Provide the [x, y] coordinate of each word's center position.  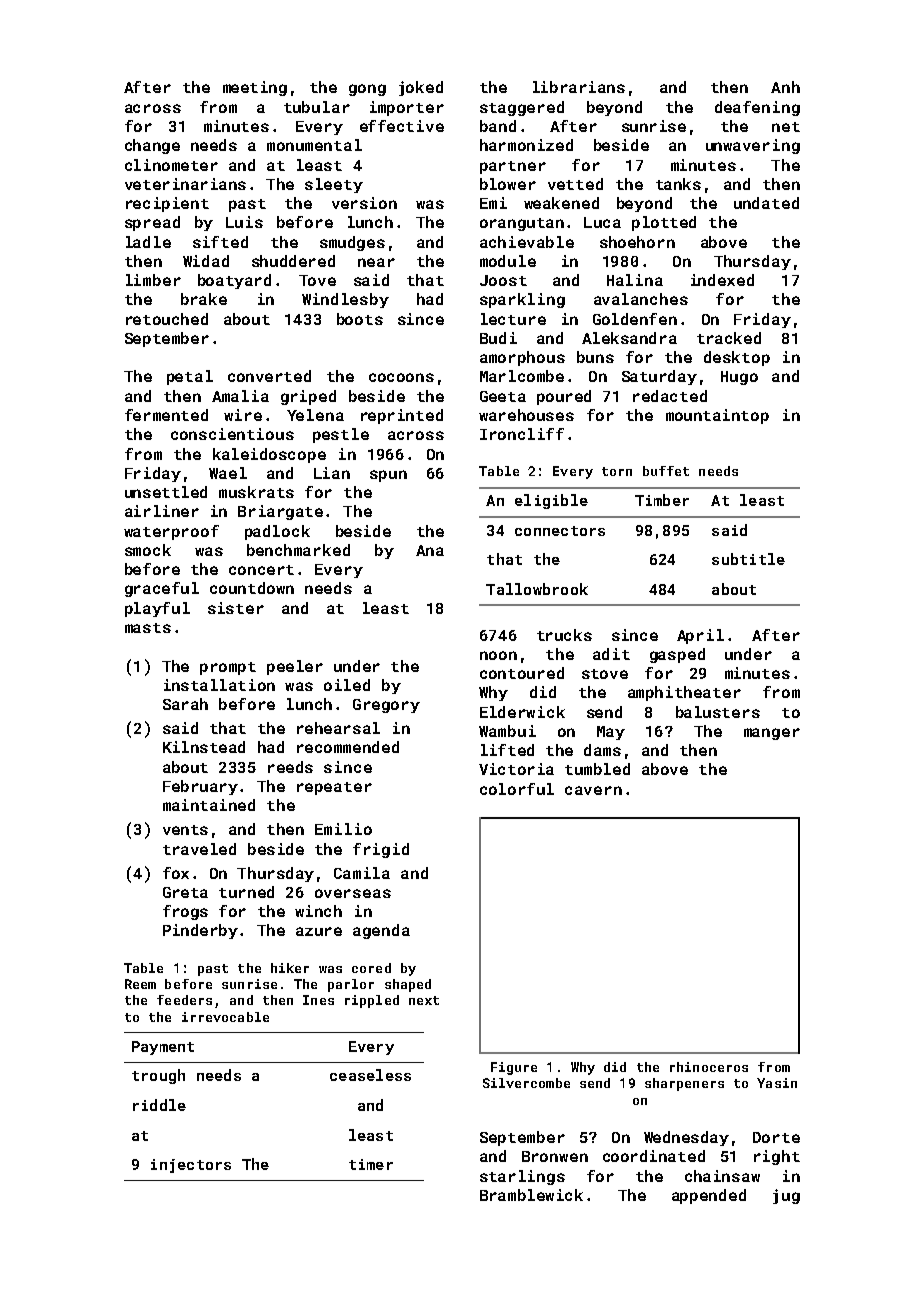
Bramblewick [531, 1195]
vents [185, 830]
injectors [191, 1166]
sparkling [522, 300]
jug [786, 1196]
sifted [220, 242]
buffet [666, 471]
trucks [564, 635]
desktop [737, 358]
